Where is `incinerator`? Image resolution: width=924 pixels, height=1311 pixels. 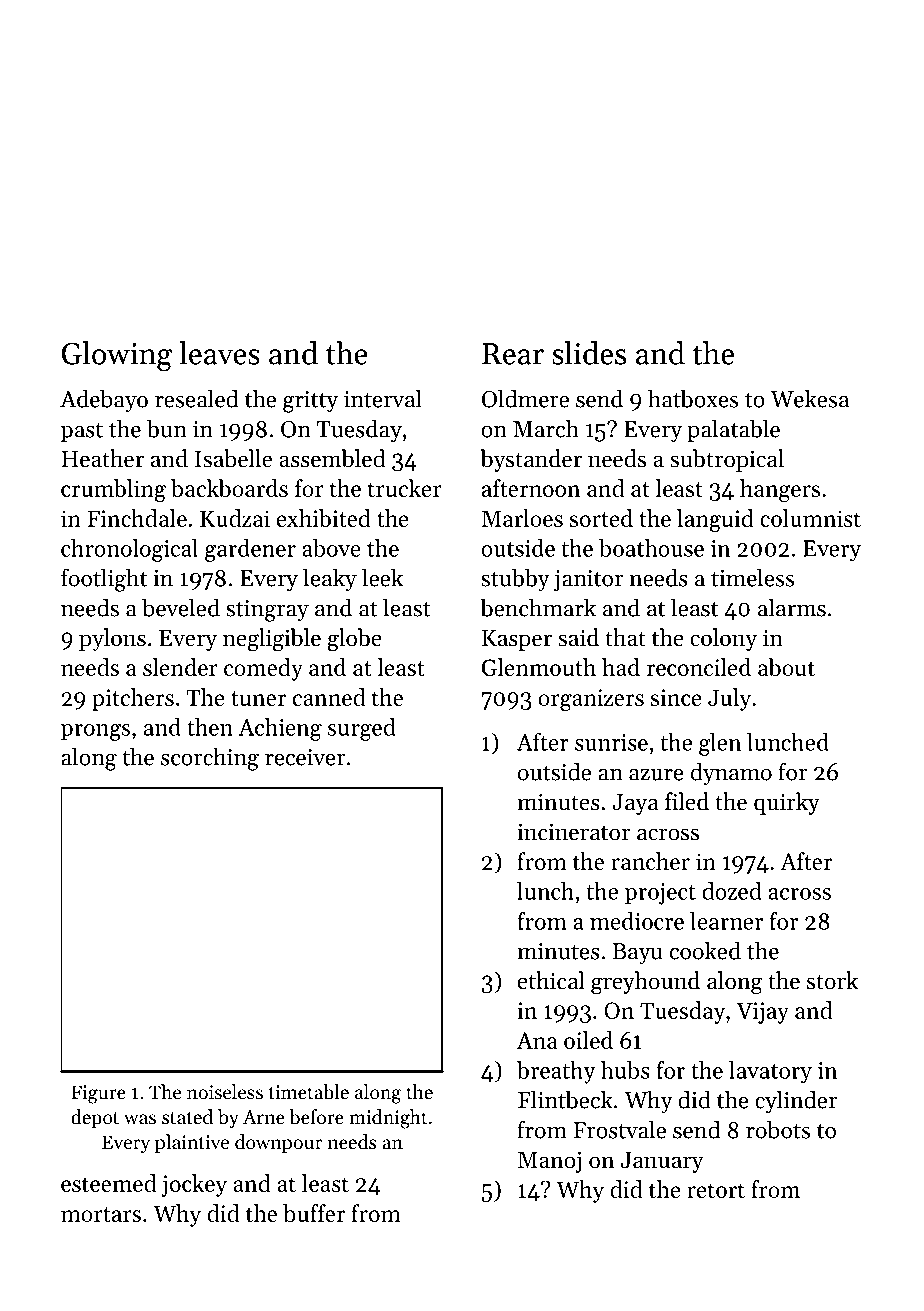
incinerator is located at coordinates (573, 832).
